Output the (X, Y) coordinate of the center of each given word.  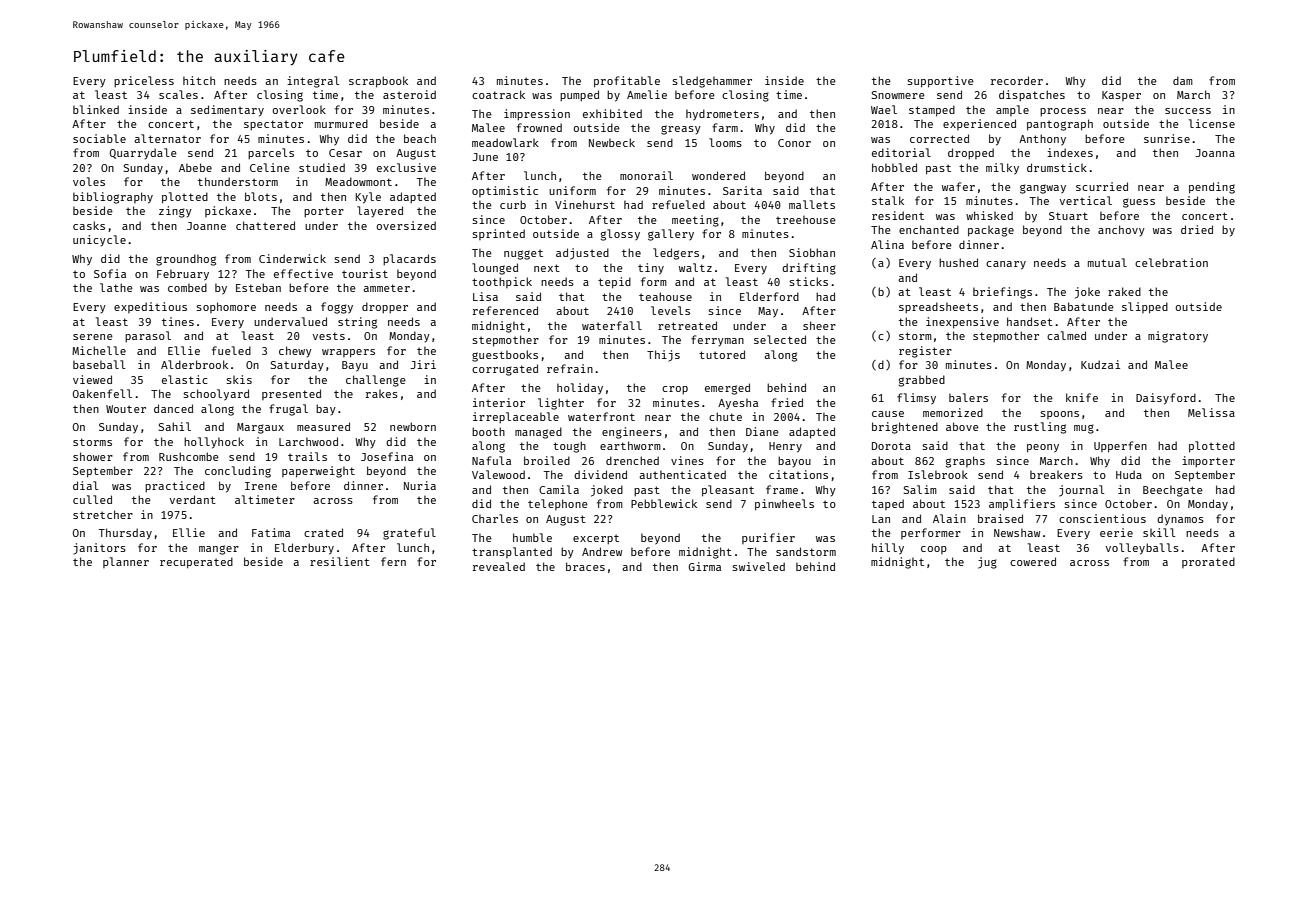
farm (725, 127)
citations (798, 474)
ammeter (386, 288)
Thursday (125, 534)
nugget (523, 255)
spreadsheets (938, 307)
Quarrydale (143, 153)
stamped (932, 111)
